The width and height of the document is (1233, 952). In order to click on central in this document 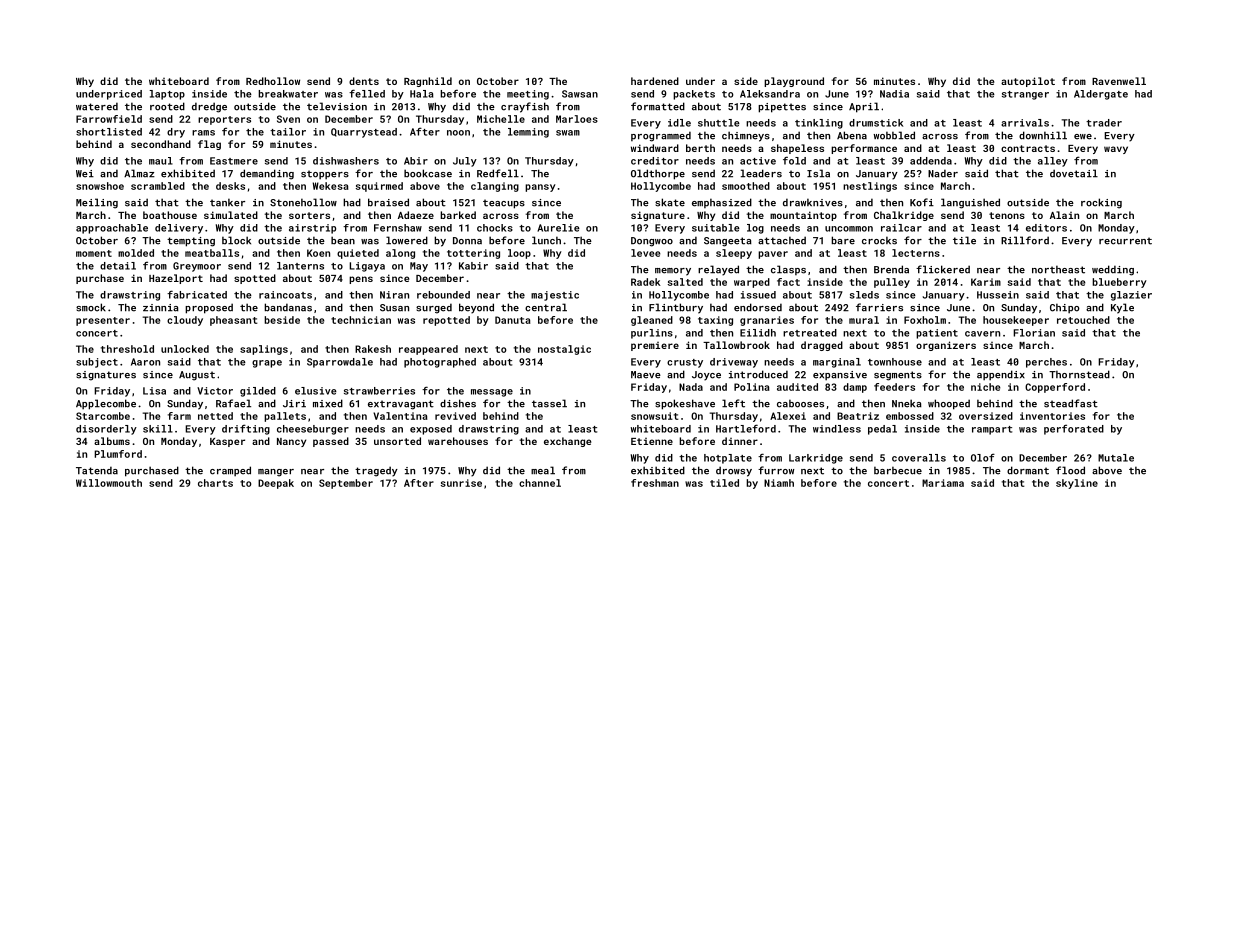, I will do `click(546, 307)`.
